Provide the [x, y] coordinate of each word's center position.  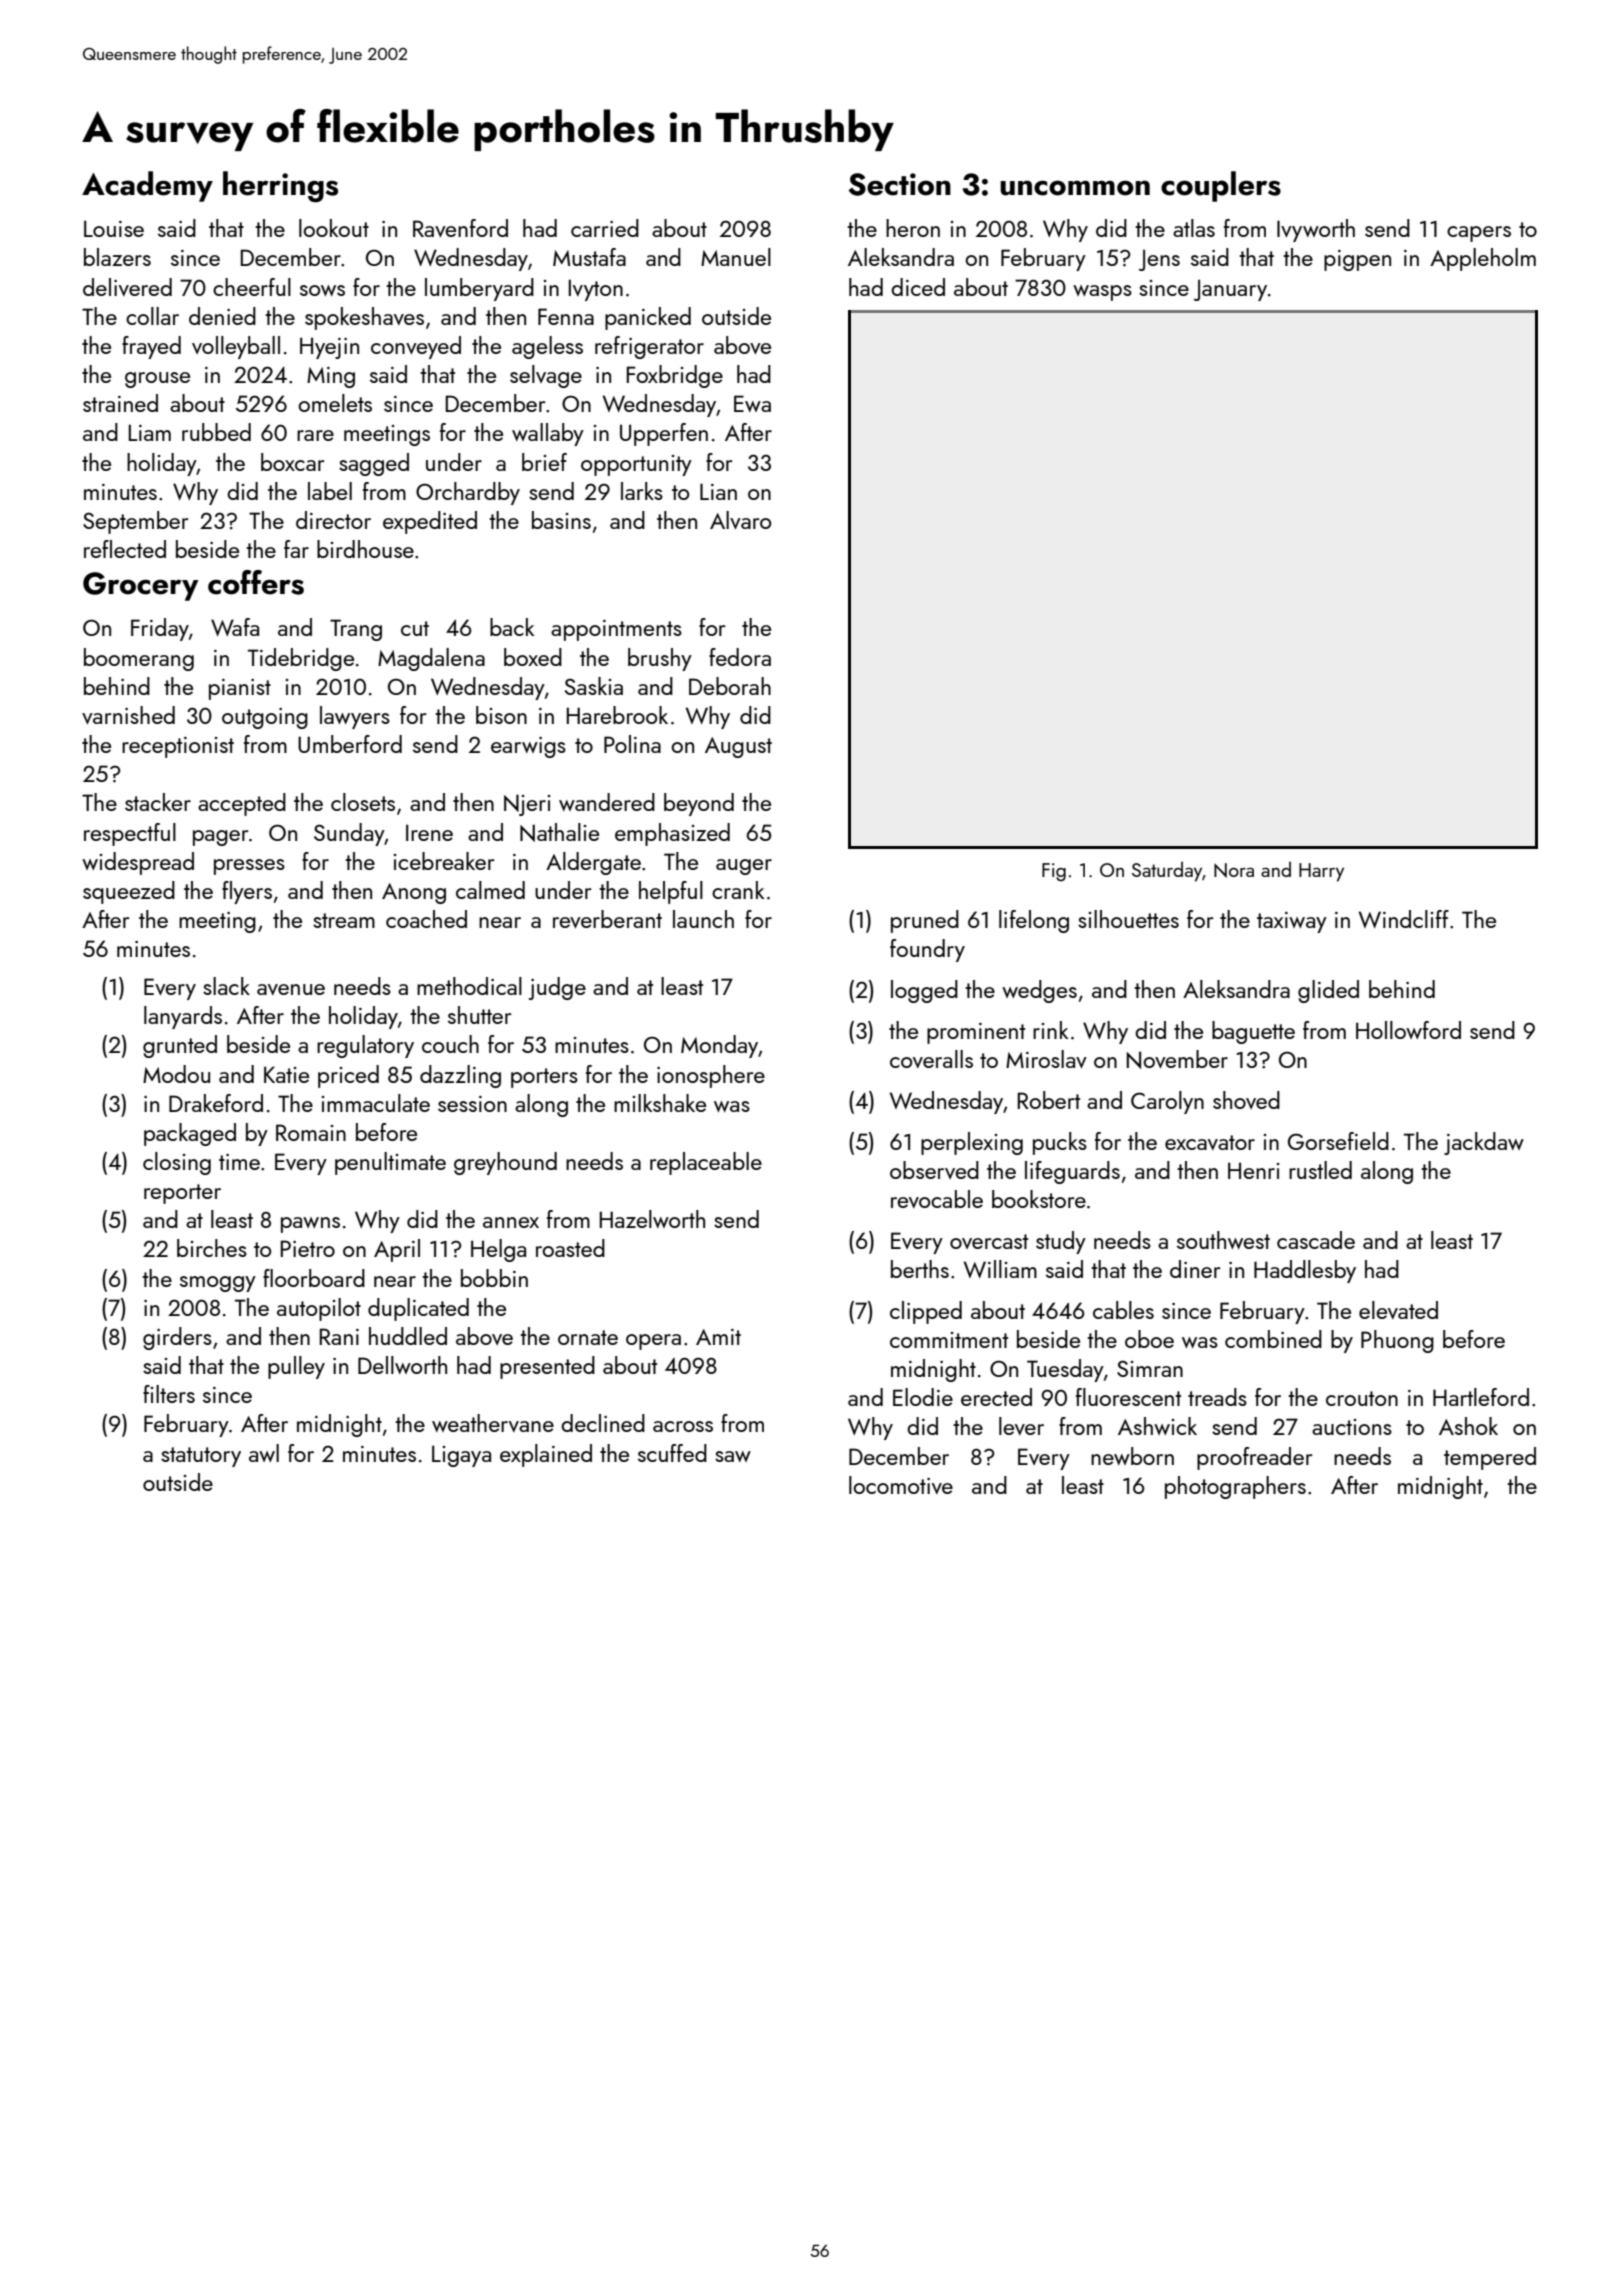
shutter [479, 1015]
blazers [117, 257]
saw [733, 1456]
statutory [201, 1457]
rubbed [216, 432]
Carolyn [1167, 1102]
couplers [1221, 186]
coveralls [931, 1059]
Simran [1150, 1368]
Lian [718, 491]
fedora [740, 657]
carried [605, 228]
